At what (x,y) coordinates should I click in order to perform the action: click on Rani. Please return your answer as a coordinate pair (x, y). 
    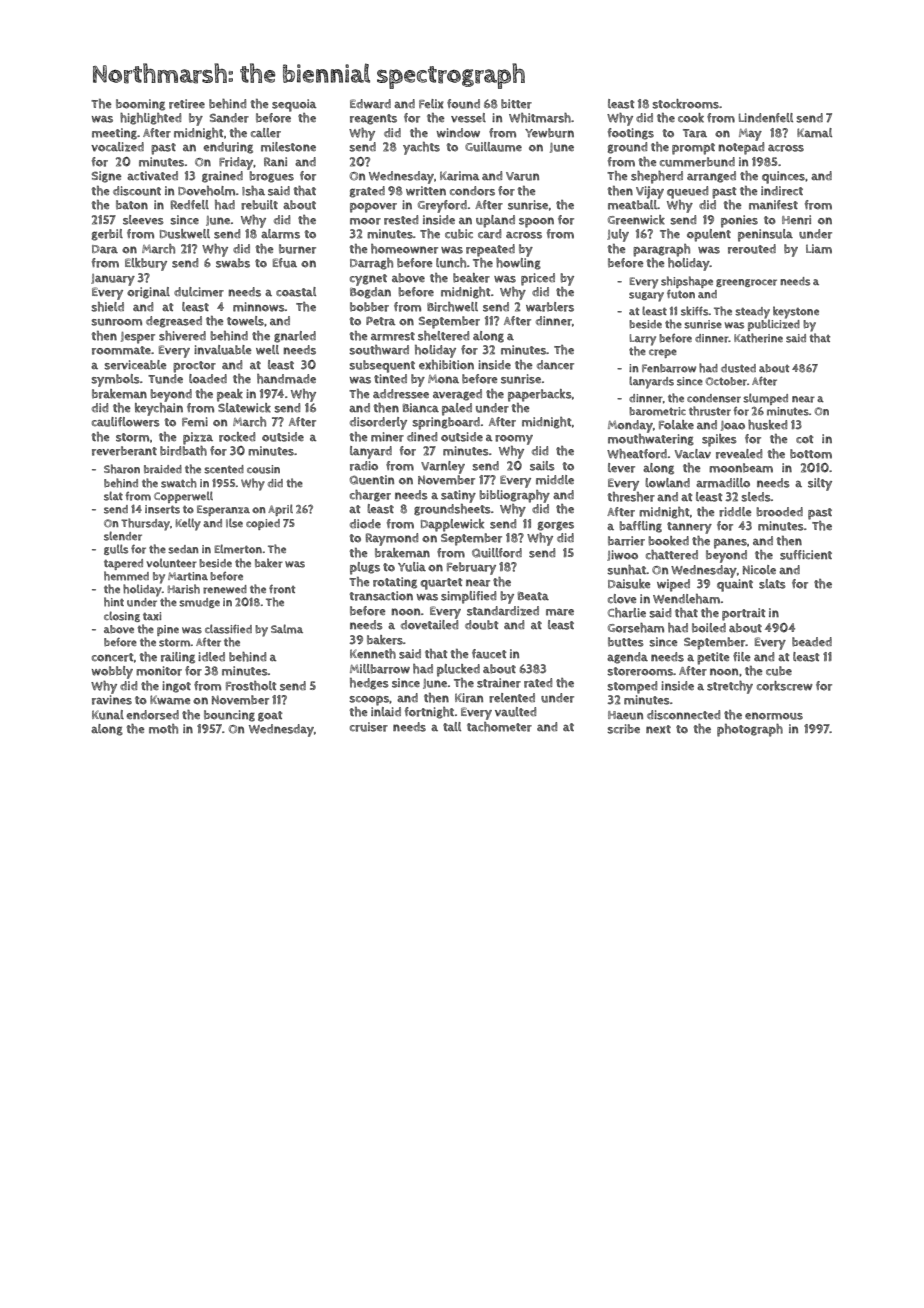
    Looking at the image, I should click on (275, 161).
